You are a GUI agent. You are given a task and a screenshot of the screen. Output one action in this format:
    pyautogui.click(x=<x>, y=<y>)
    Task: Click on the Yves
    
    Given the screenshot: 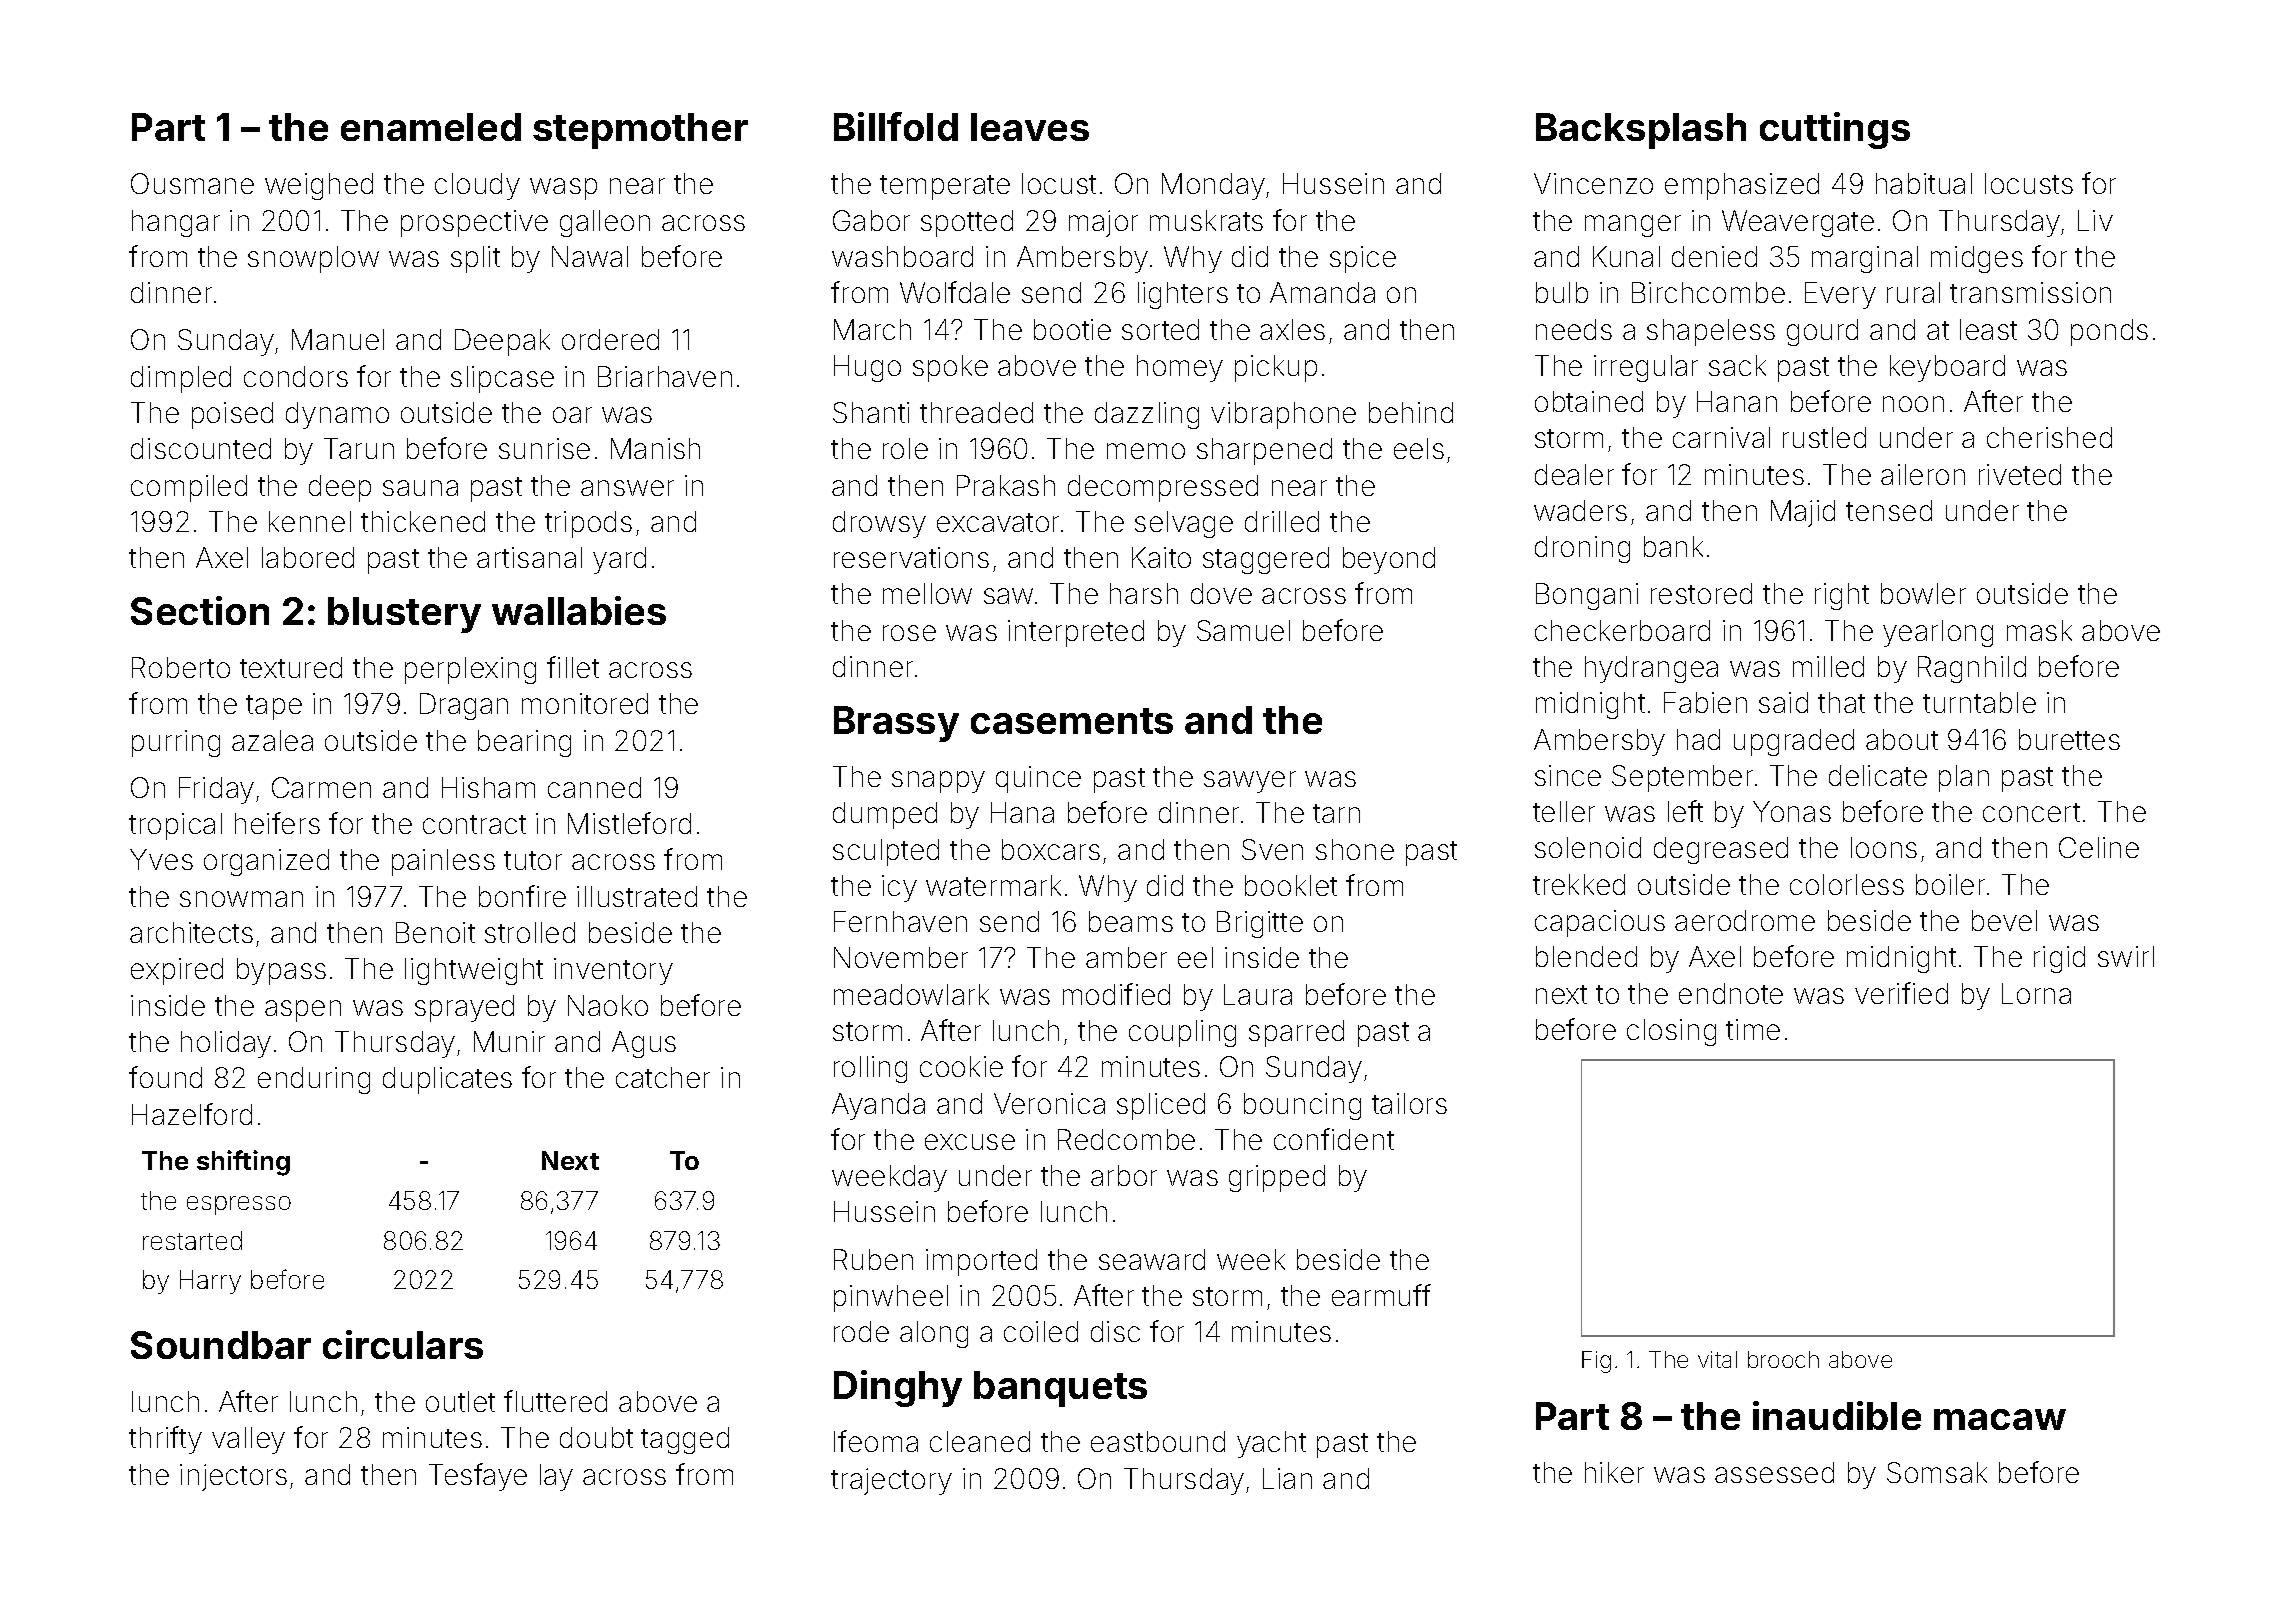 What is the action you would take?
    pyautogui.click(x=161, y=859)
